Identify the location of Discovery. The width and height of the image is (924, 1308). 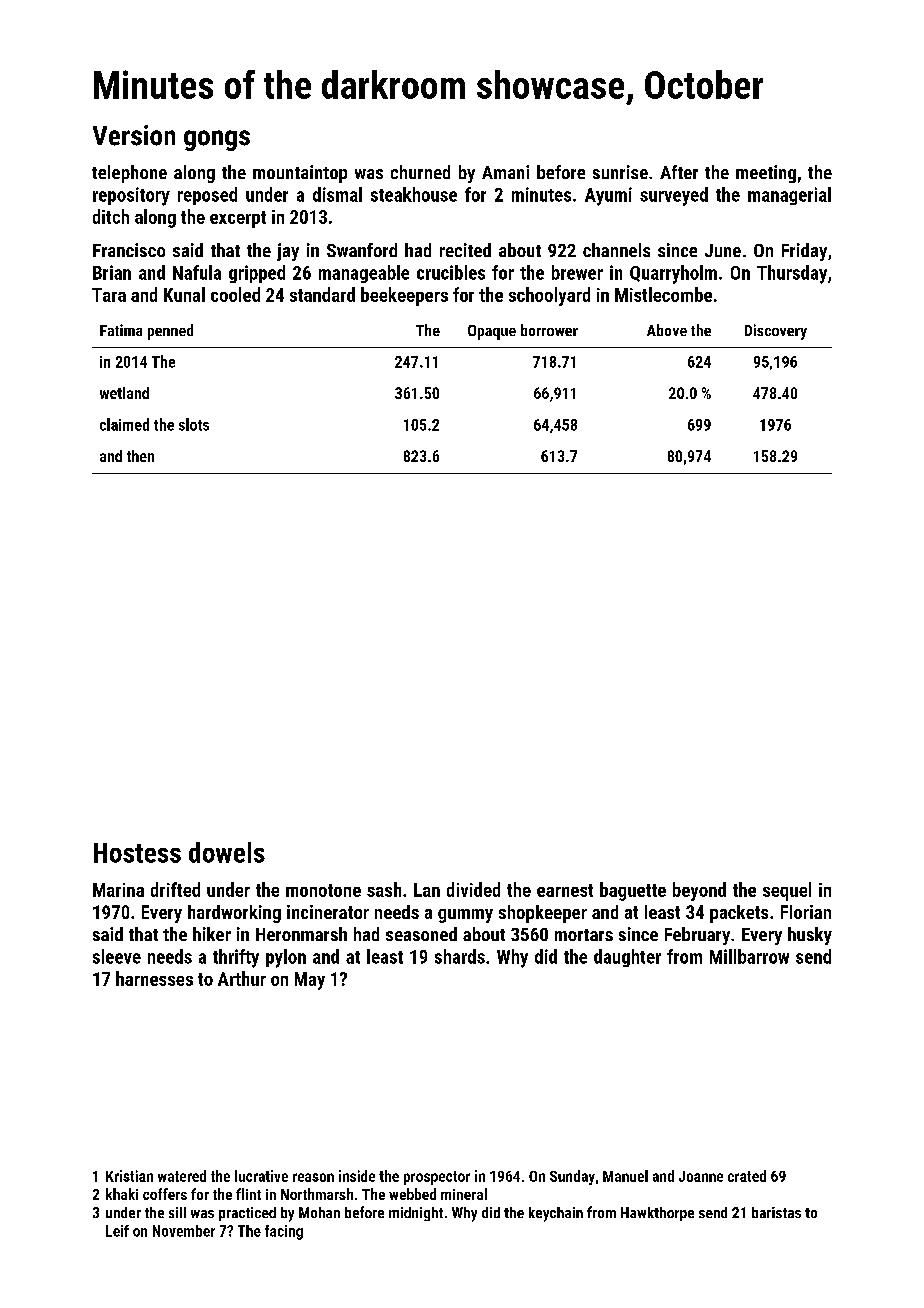
(776, 332).
